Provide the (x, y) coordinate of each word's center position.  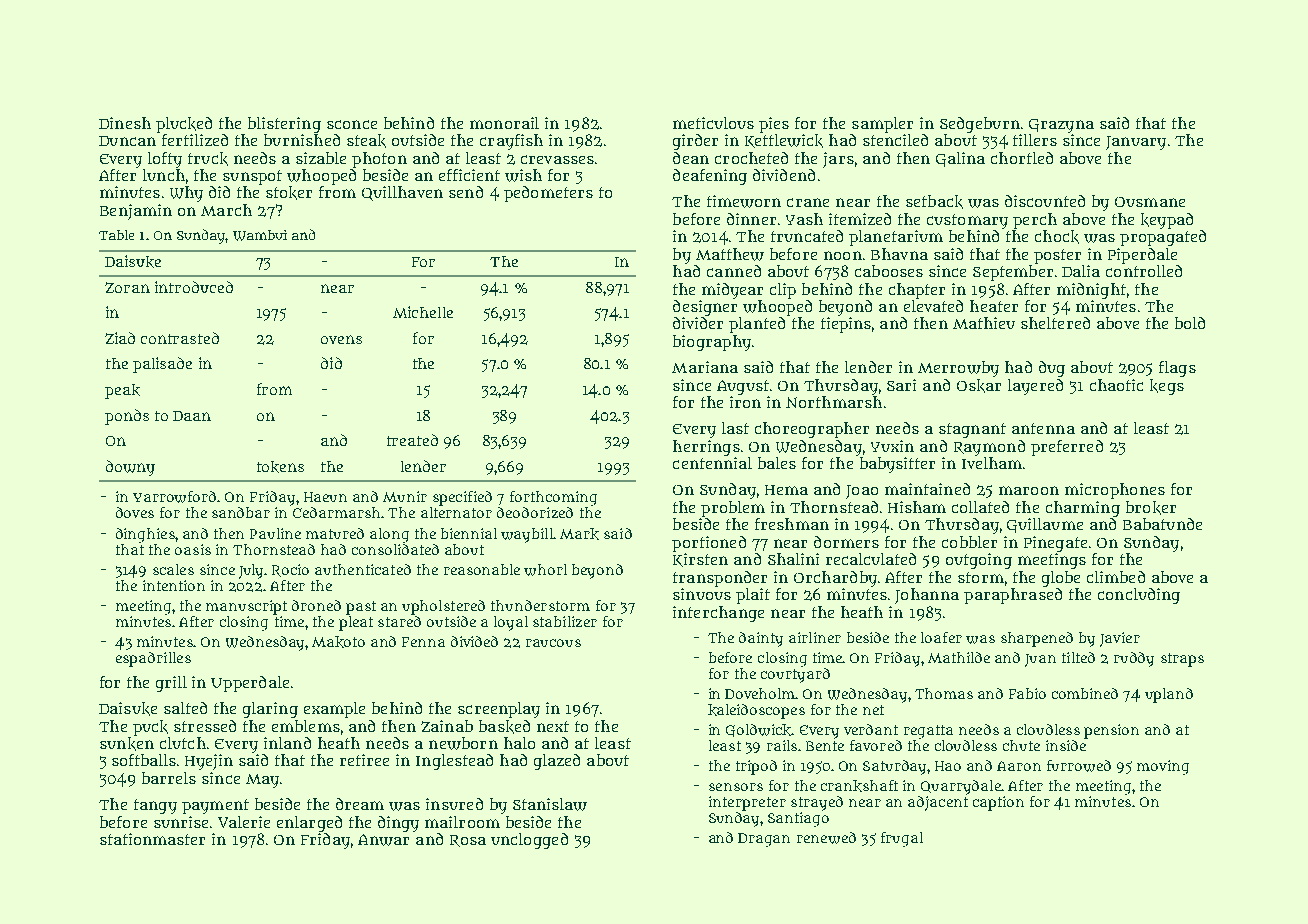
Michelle (423, 312)
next (553, 726)
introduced (194, 287)
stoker (289, 193)
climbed (1116, 577)
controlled (1144, 271)
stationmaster (152, 839)
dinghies (145, 535)
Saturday (894, 767)
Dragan (764, 840)
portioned (709, 544)
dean (691, 158)
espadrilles (153, 659)
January (1136, 143)
